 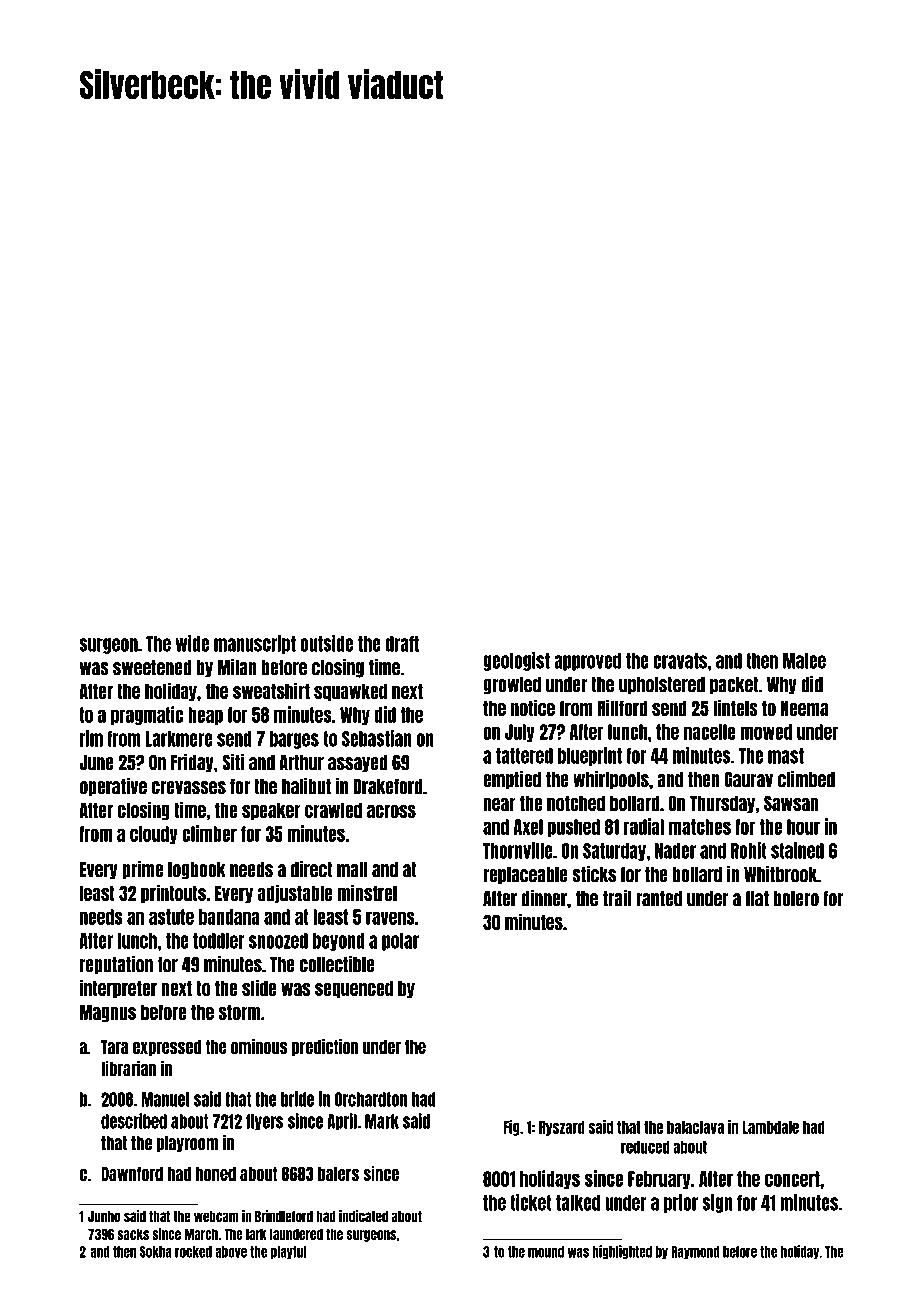 I want to click on manuscript, so click(x=255, y=644).
